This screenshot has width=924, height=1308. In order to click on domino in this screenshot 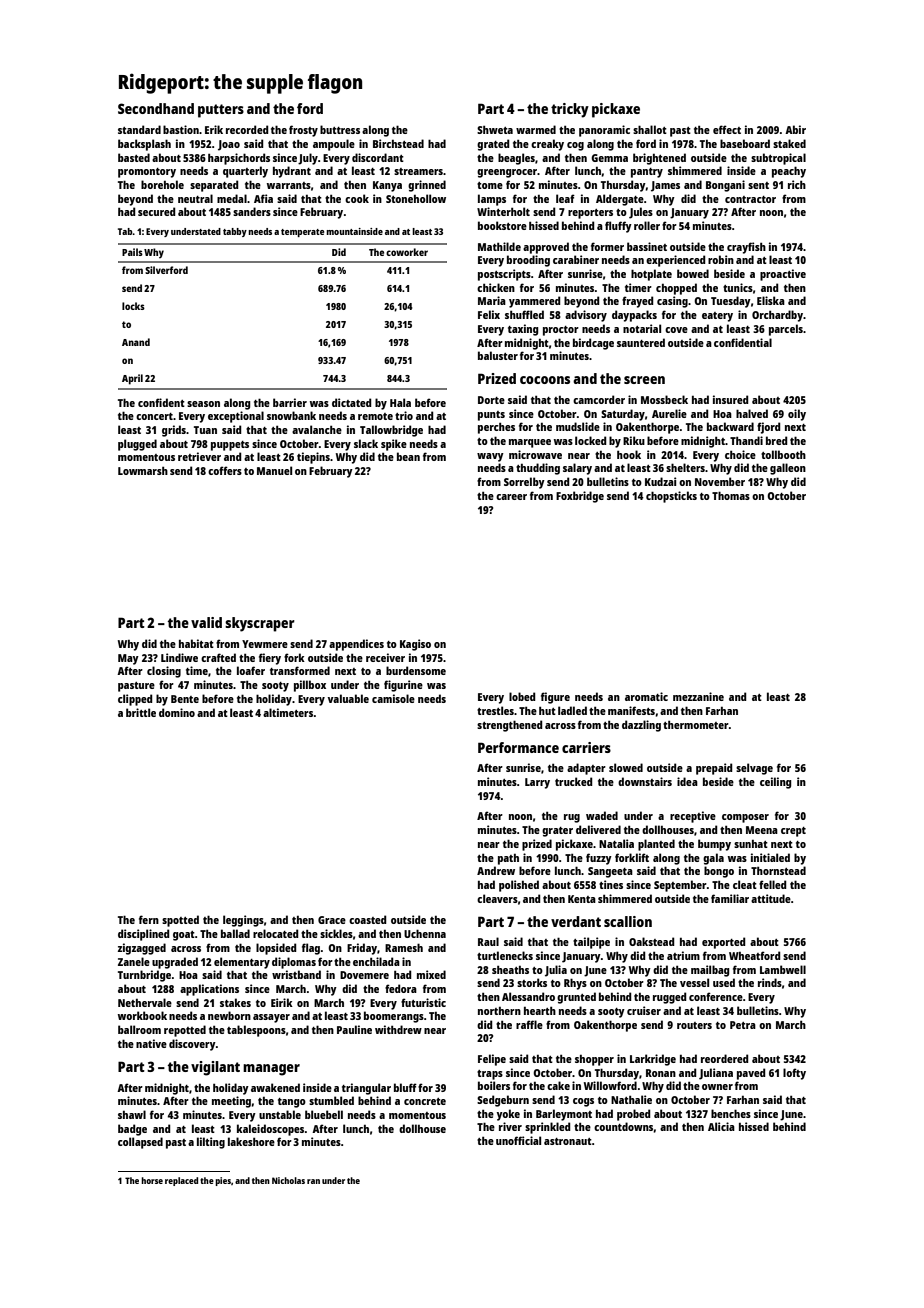, I will do `click(177, 712)`.
